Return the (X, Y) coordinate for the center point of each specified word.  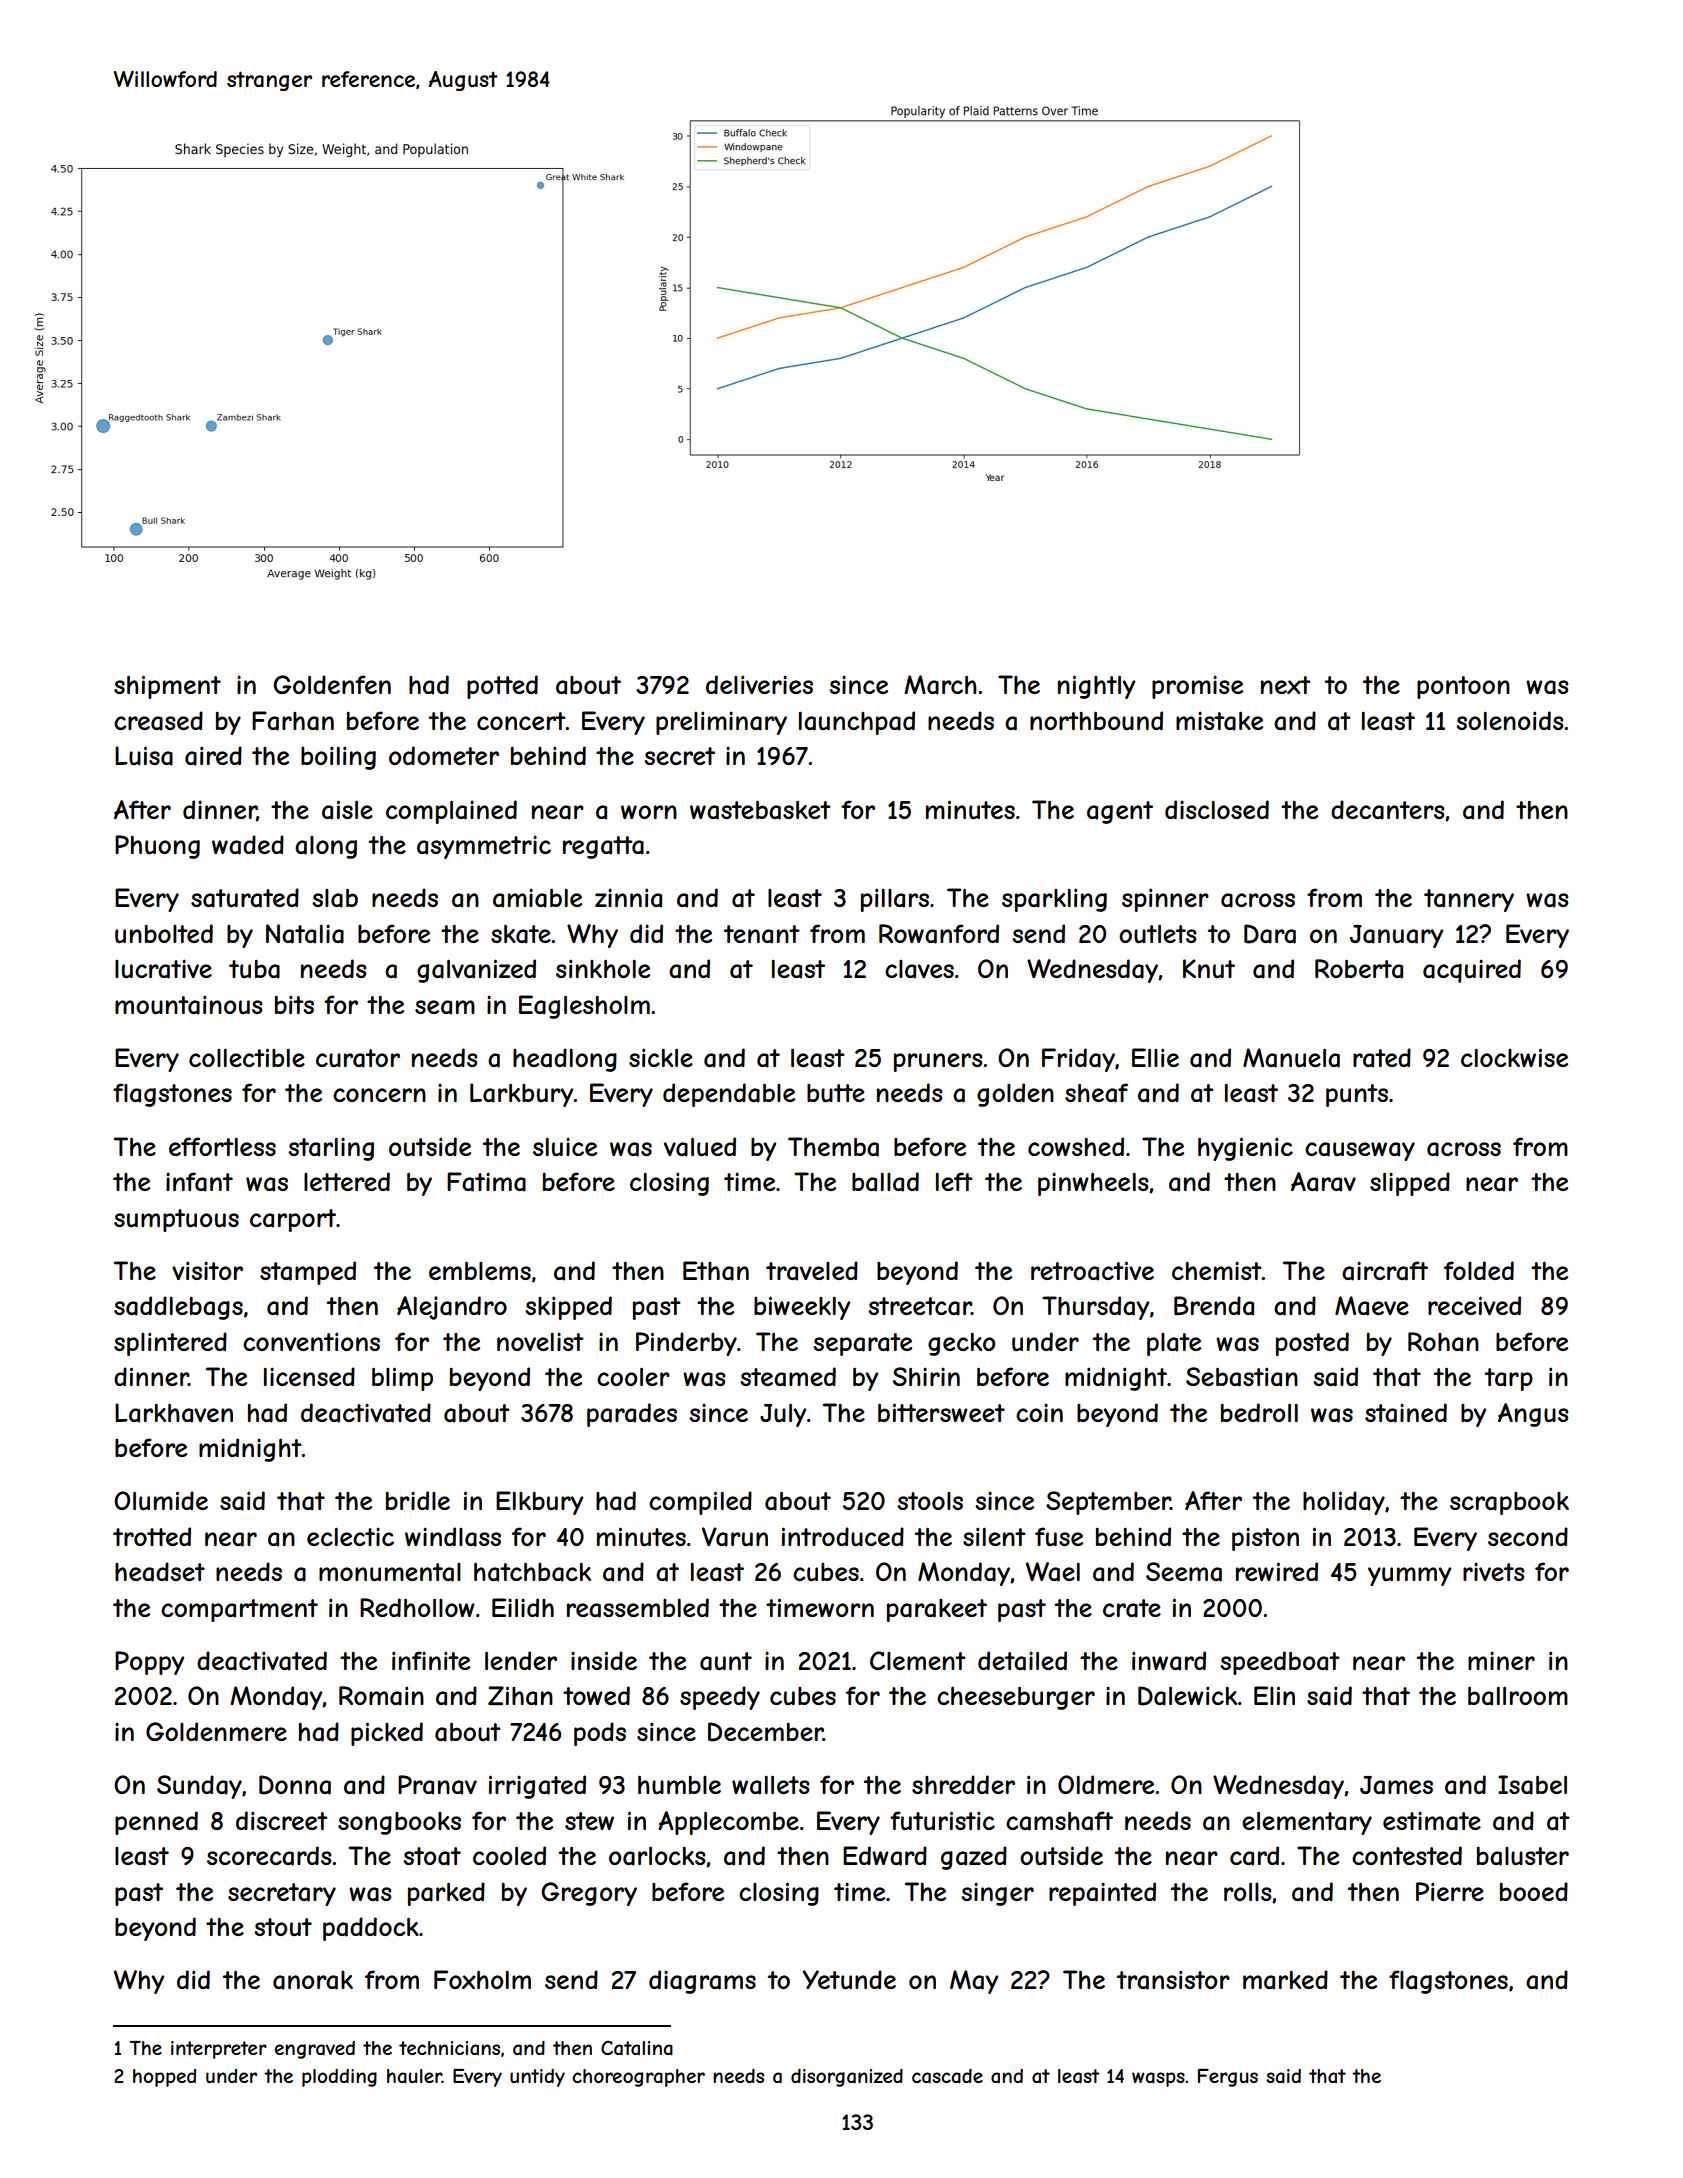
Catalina (637, 2048)
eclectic (350, 1536)
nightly (1096, 687)
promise (1197, 687)
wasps (1158, 2079)
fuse (1059, 1536)
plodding (339, 2078)
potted (502, 687)
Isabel (1532, 1785)
